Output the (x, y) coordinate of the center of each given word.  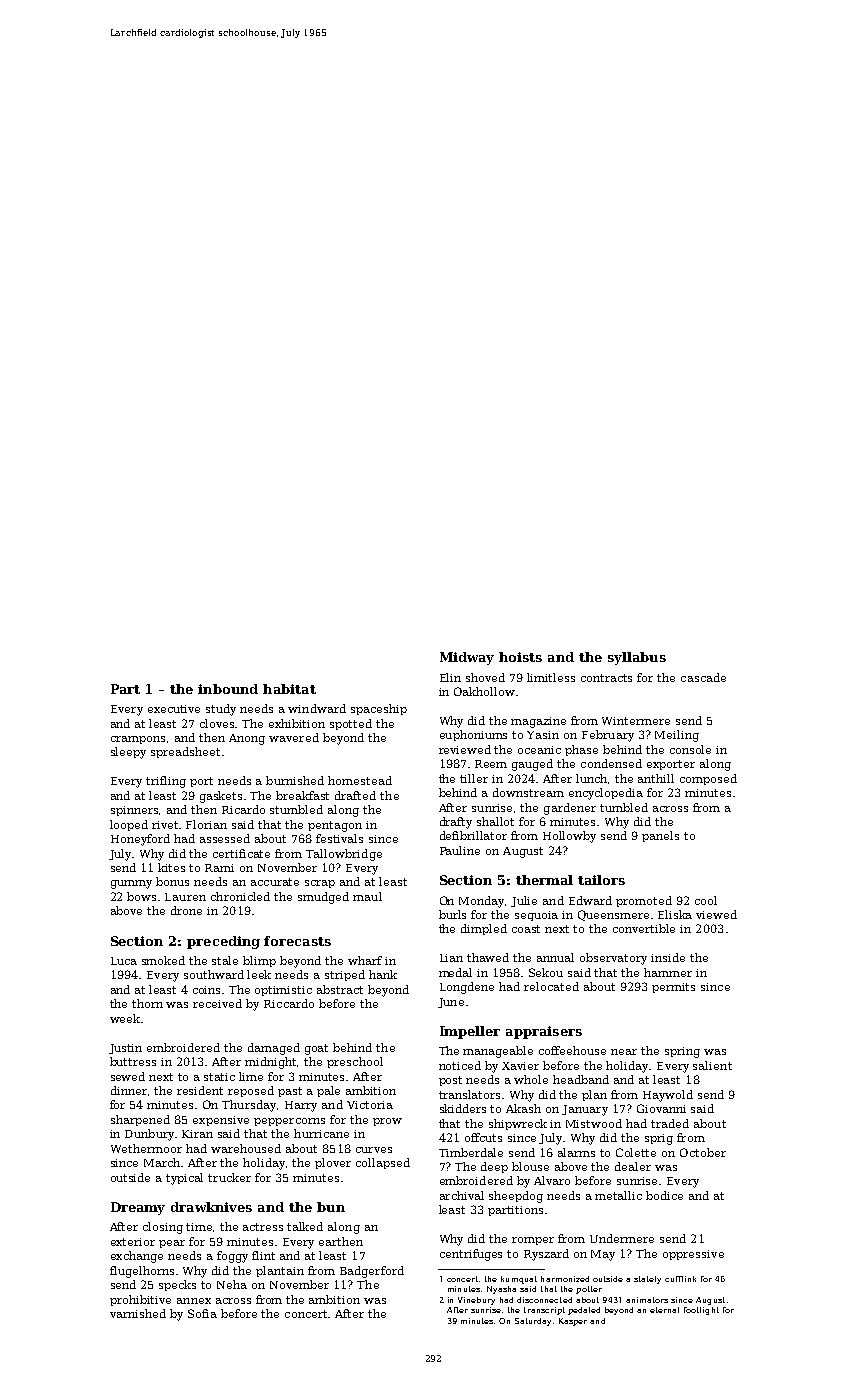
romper (533, 1241)
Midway (467, 658)
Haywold (668, 1096)
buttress (133, 1061)
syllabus (637, 658)
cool (706, 900)
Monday (482, 902)
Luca (124, 961)
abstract (340, 989)
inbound (228, 689)
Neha (232, 1284)
